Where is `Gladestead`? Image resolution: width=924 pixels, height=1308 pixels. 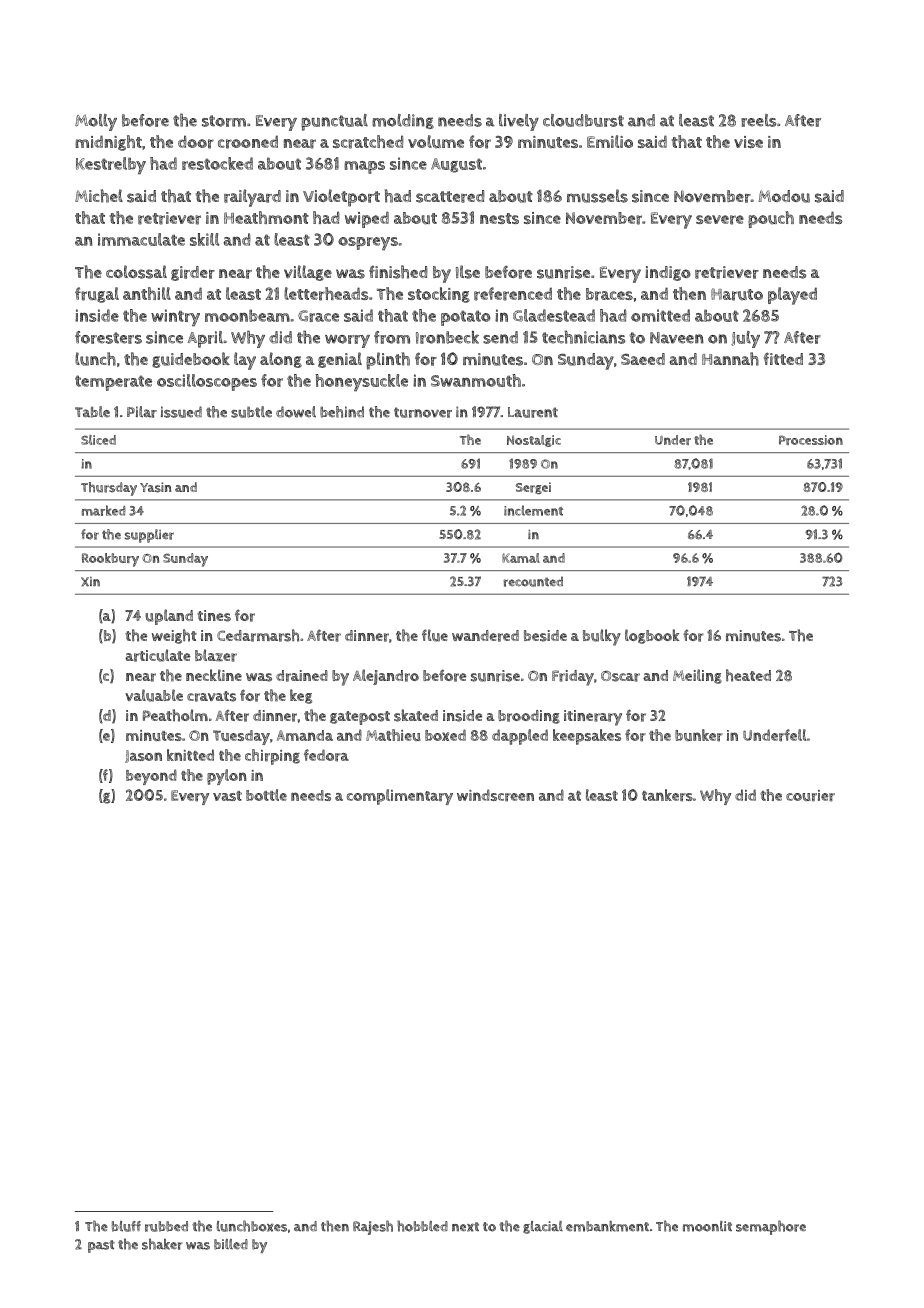
Gladestead is located at coordinates (554, 315).
